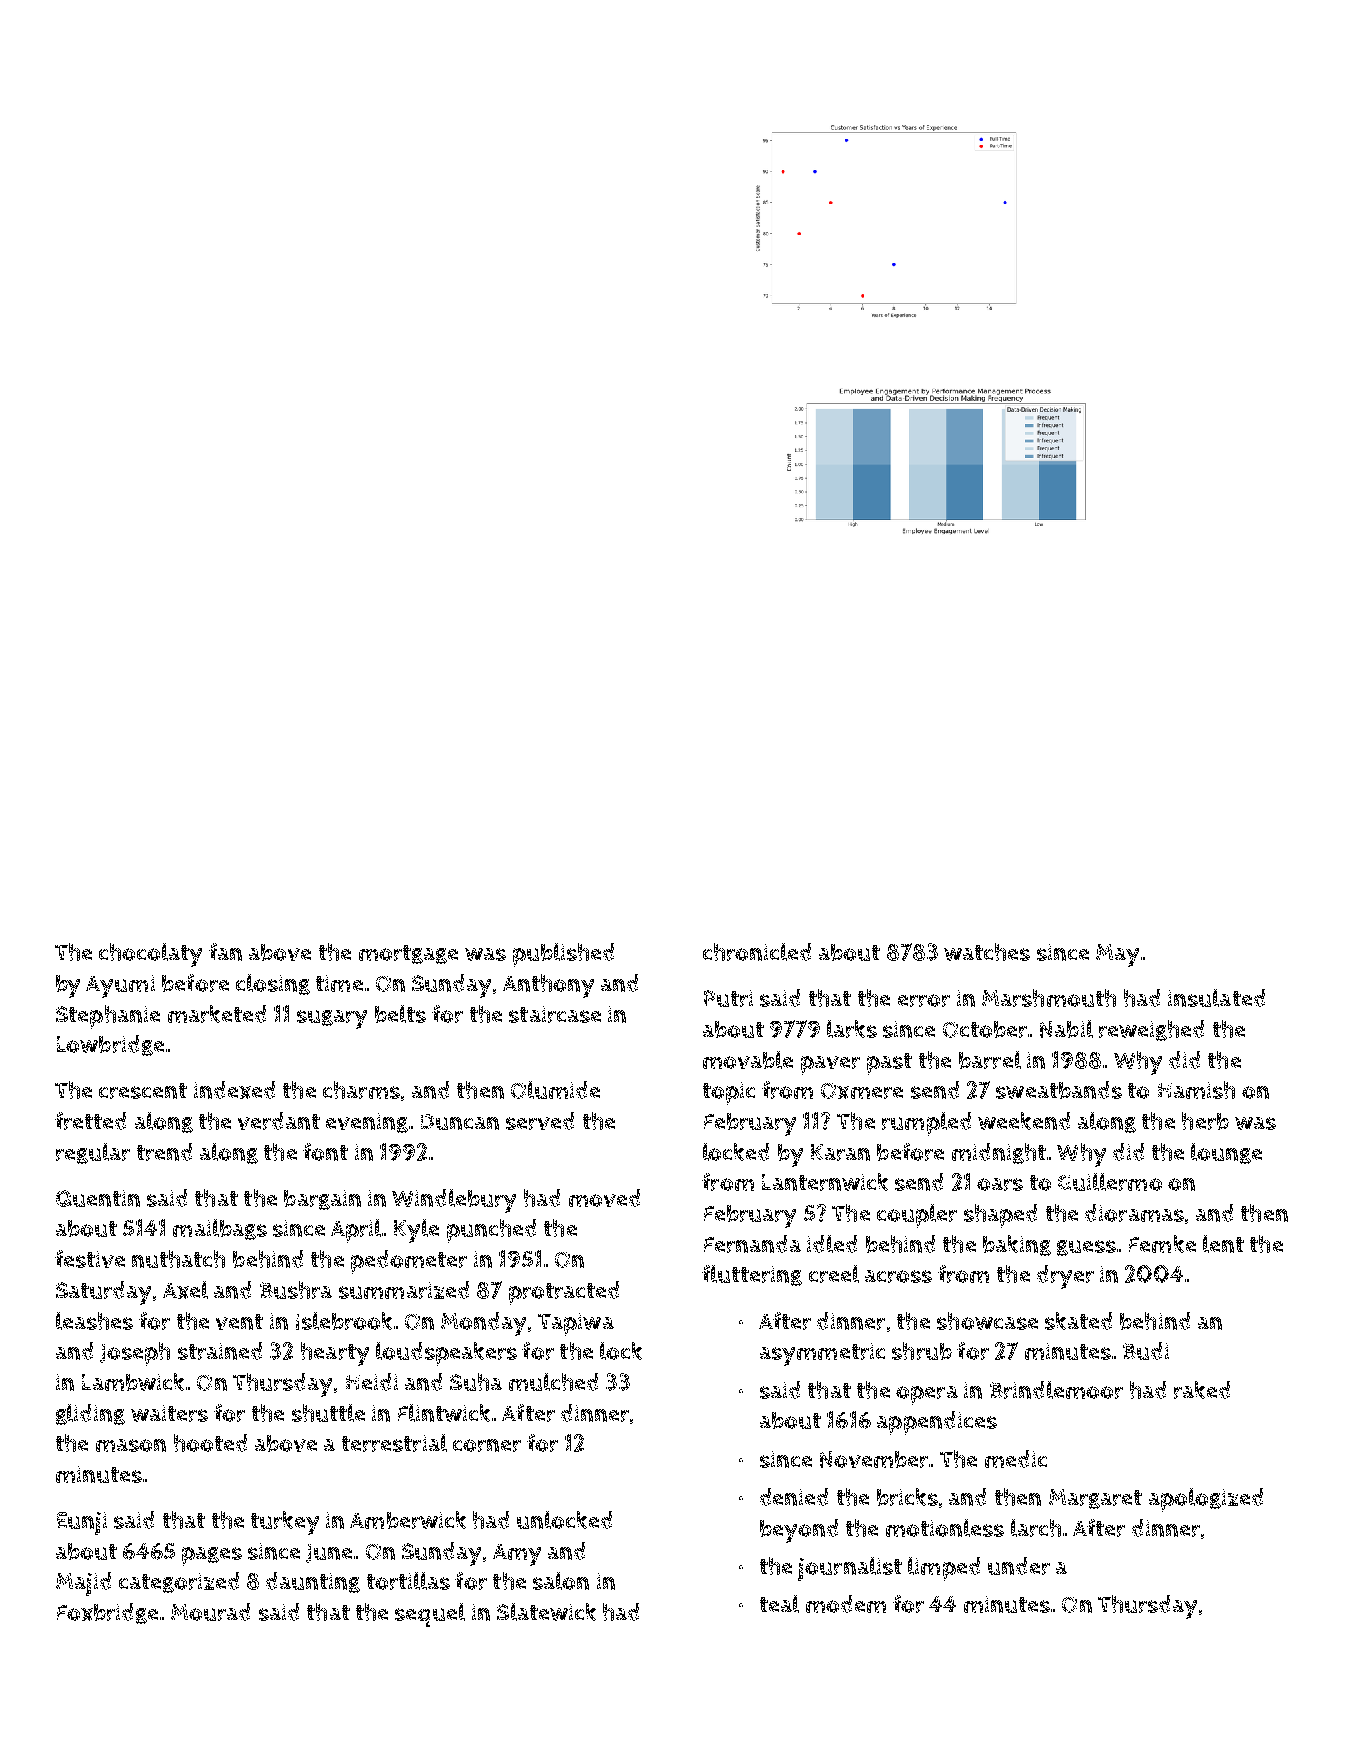  What do you see at coordinates (185, 1290) in the image?
I see `Axel` at bounding box center [185, 1290].
